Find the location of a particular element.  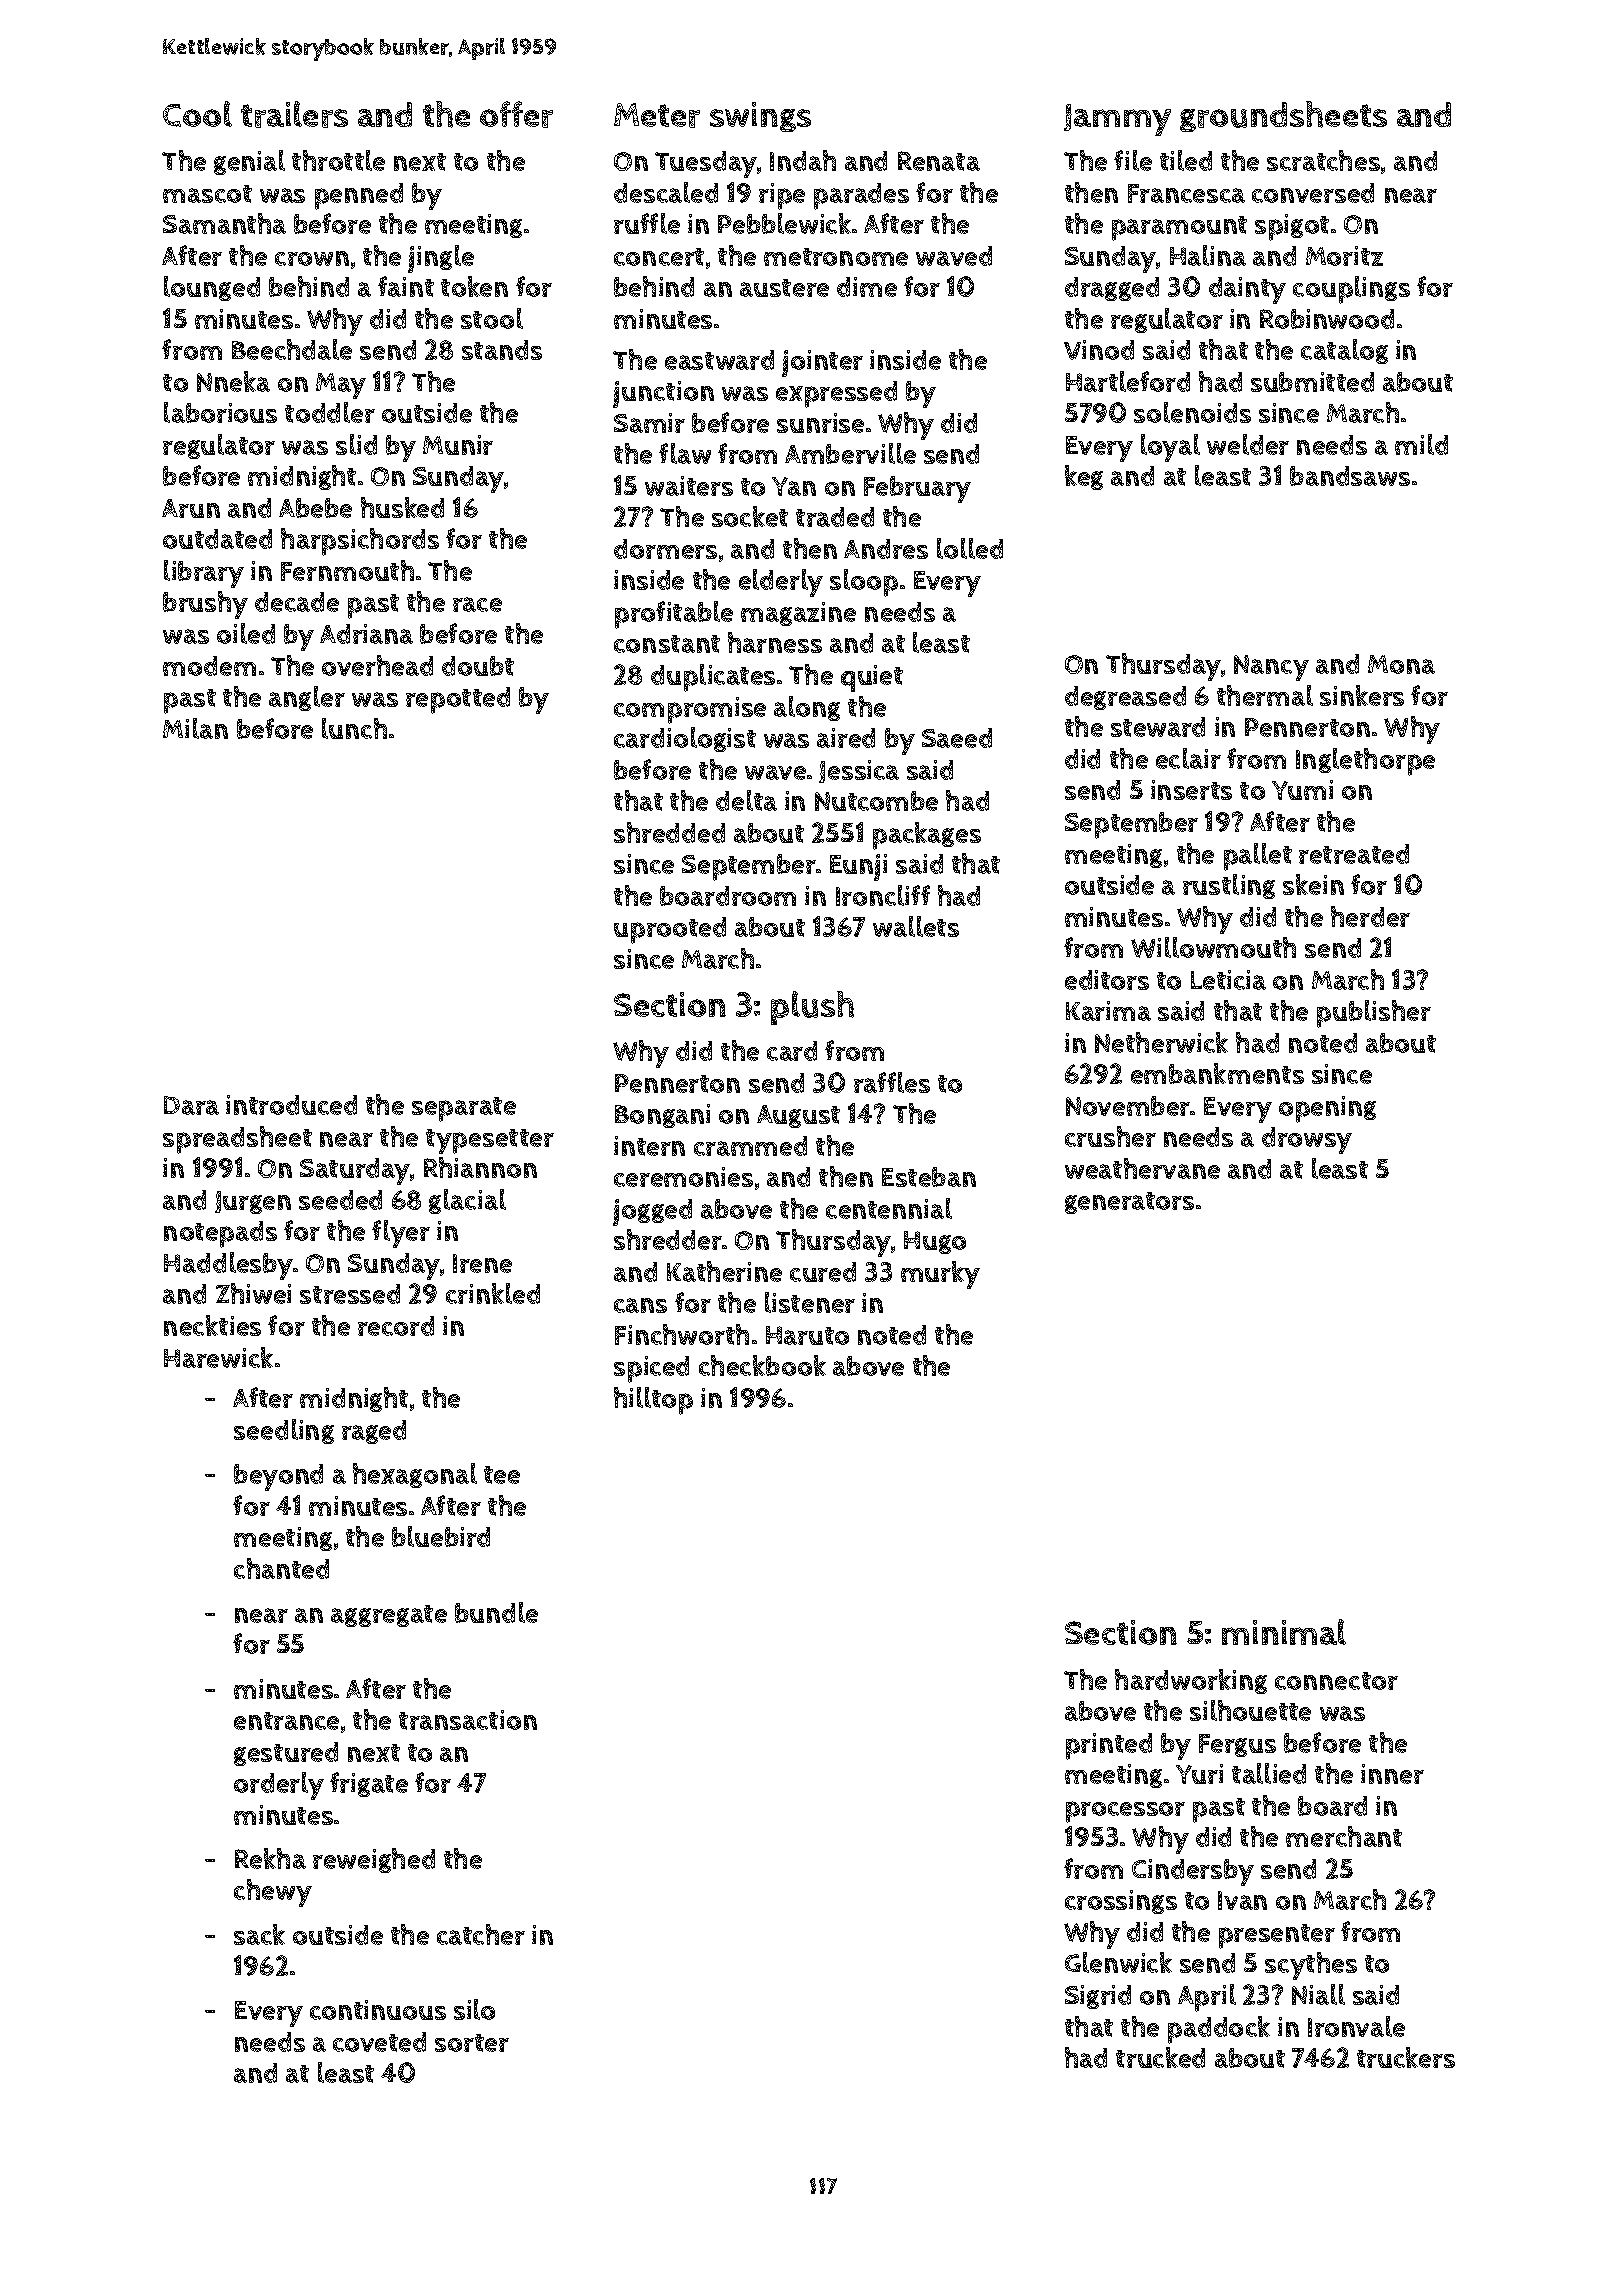

dime is located at coordinates (867, 287).
